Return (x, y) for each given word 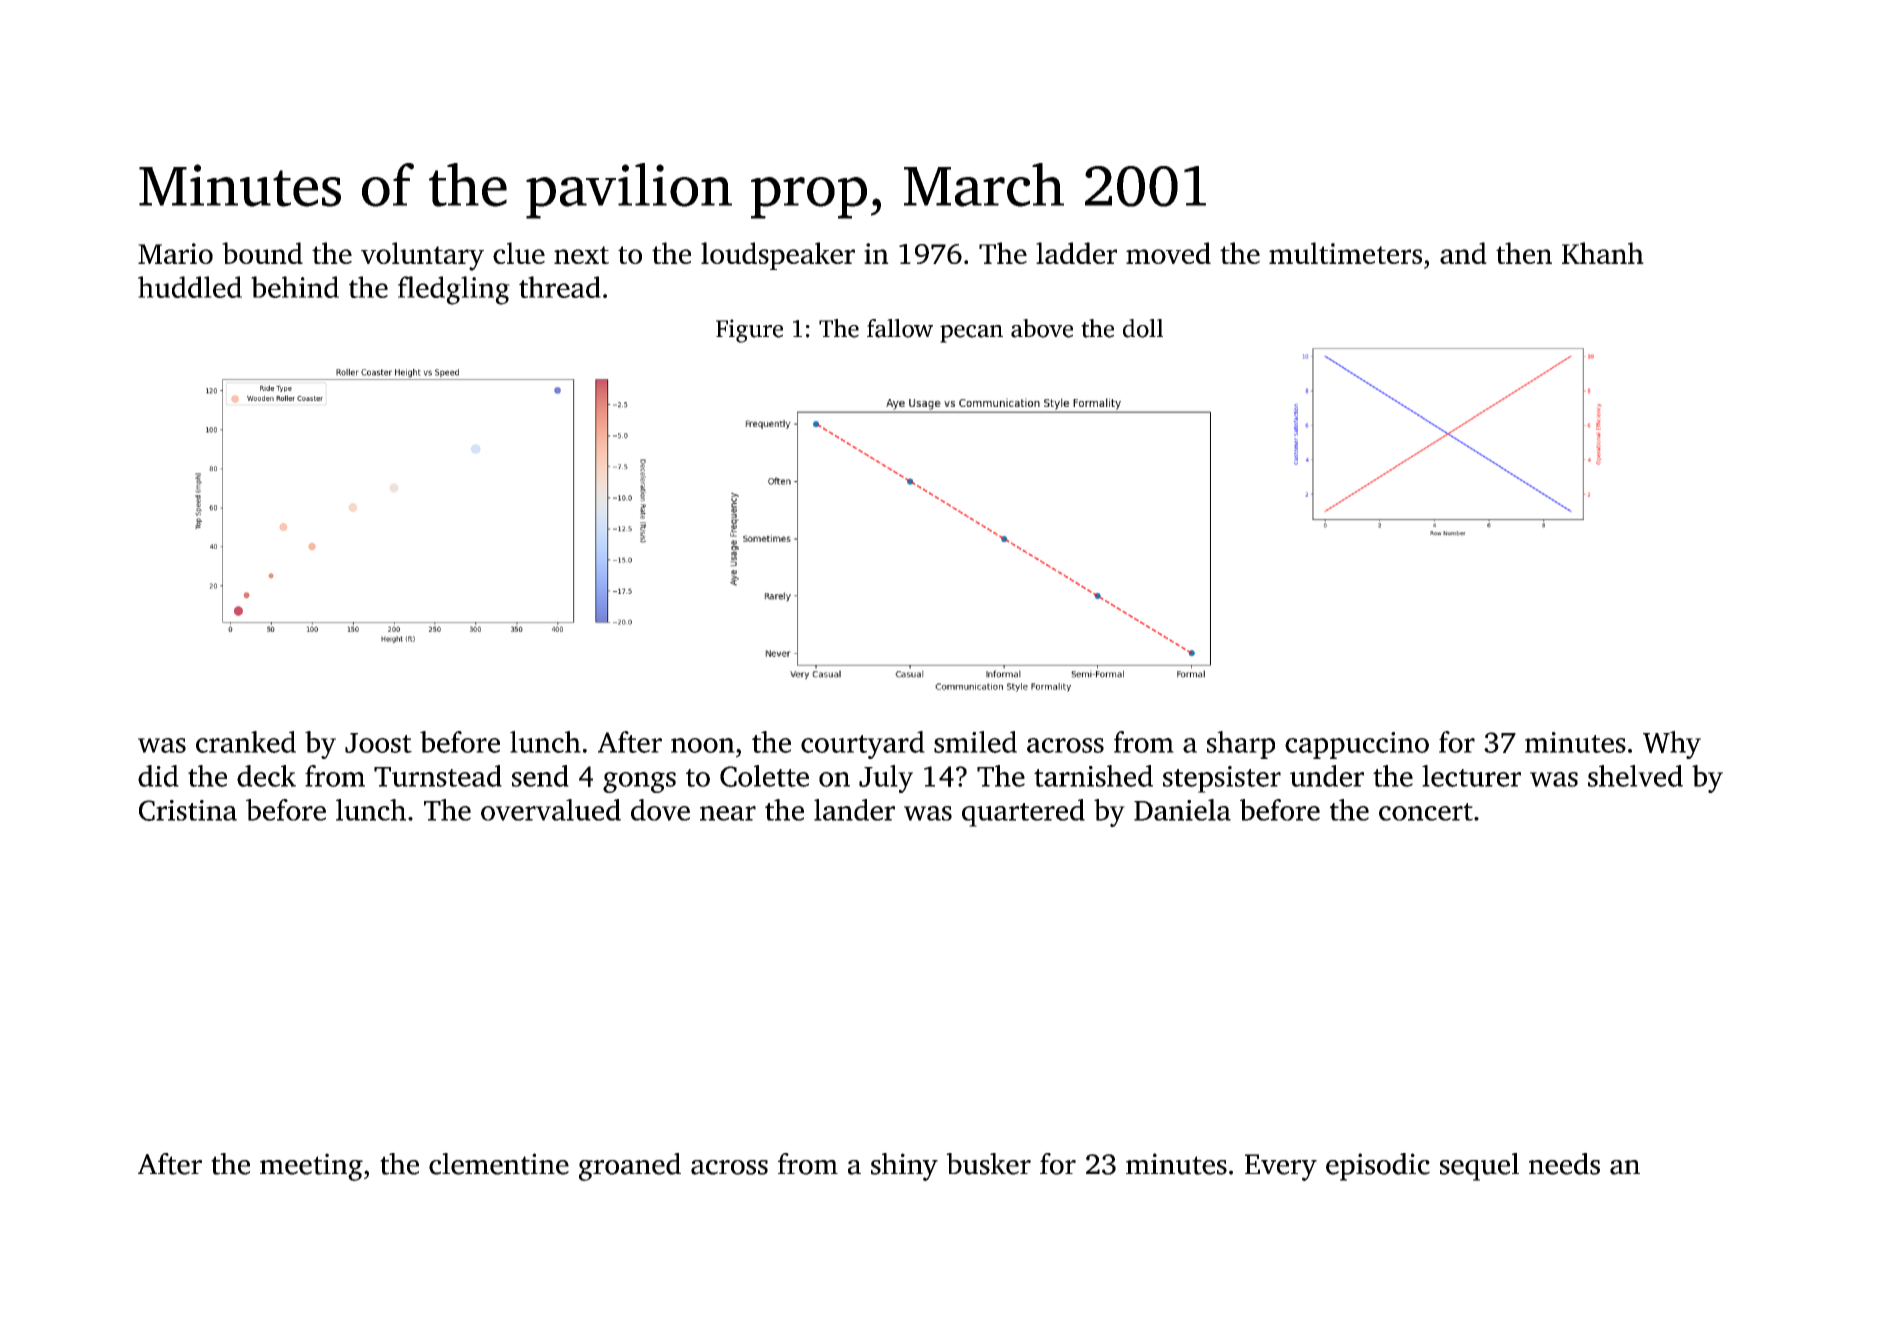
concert (1426, 812)
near (728, 813)
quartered (1023, 813)
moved (1168, 253)
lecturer (1471, 776)
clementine (499, 1164)
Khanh (1603, 253)
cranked (246, 742)
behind (295, 287)
